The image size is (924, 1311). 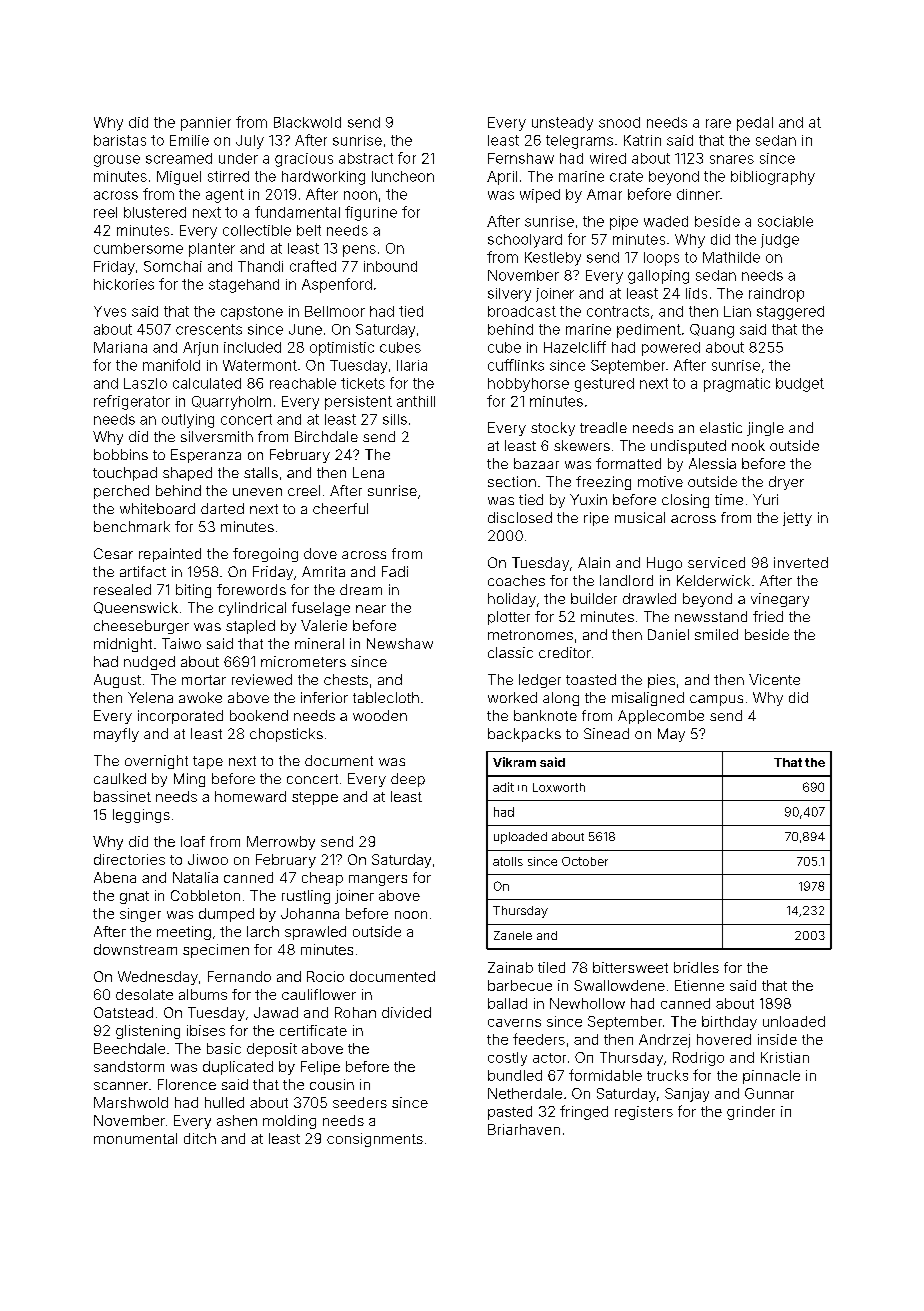 What do you see at coordinates (135, 1138) in the document?
I see `monumental` at bounding box center [135, 1138].
